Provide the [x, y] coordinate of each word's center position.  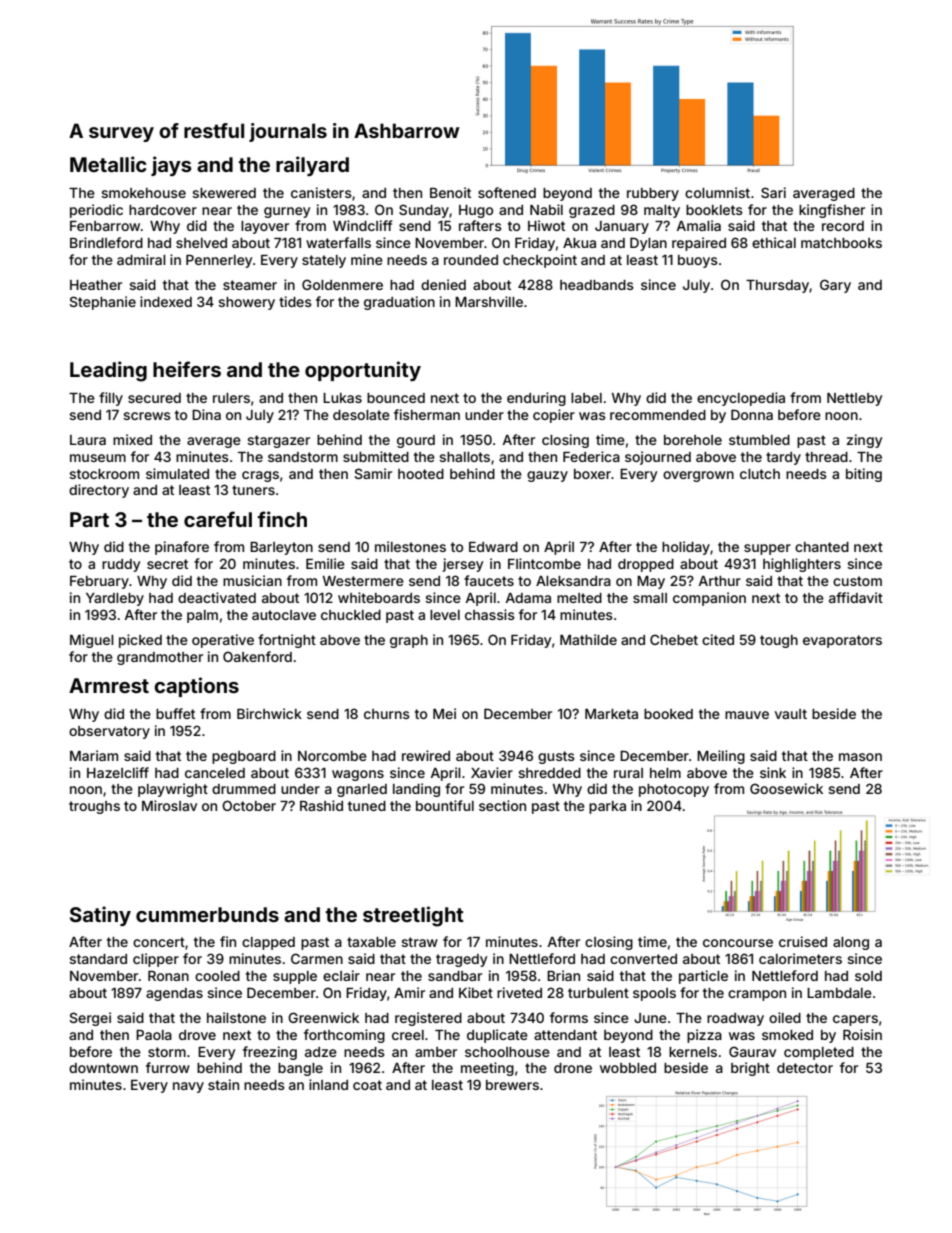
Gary [835, 286]
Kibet [476, 992]
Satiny [100, 916]
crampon [757, 995]
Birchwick [269, 713]
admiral [141, 259]
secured [154, 398]
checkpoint [540, 261]
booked [668, 714]
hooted [421, 474]
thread [826, 457]
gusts [556, 757]
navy [188, 1087]
